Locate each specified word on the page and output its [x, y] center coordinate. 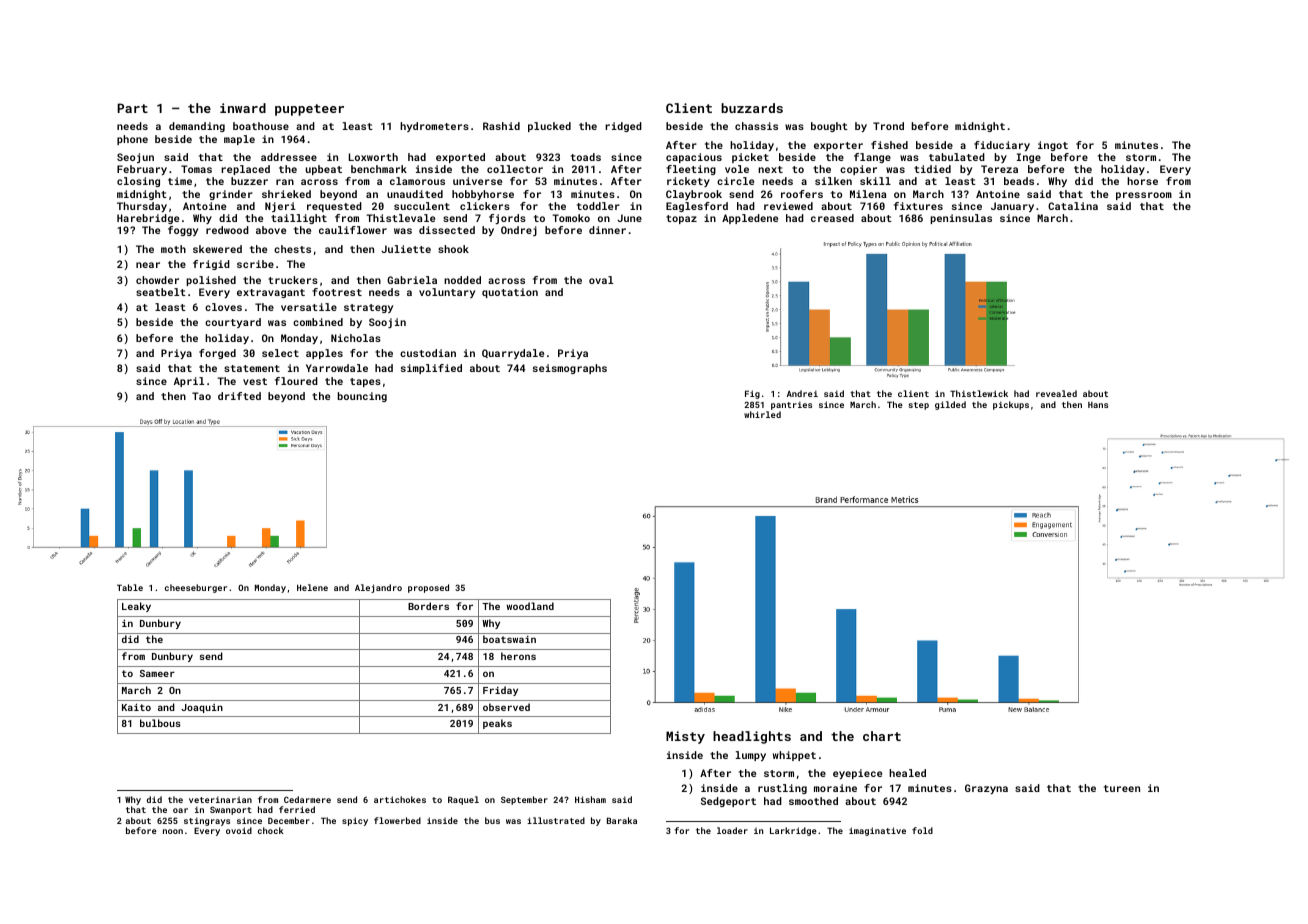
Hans [1098, 405]
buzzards [752, 108]
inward [243, 108]
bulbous [160, 723]
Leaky [136, 607]
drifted [239, 396]
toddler [598, 206]
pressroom [1144, 196]
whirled [762, 414]
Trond [888, 126]
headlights [752, 737]
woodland [530, 606]
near [148, 265]
